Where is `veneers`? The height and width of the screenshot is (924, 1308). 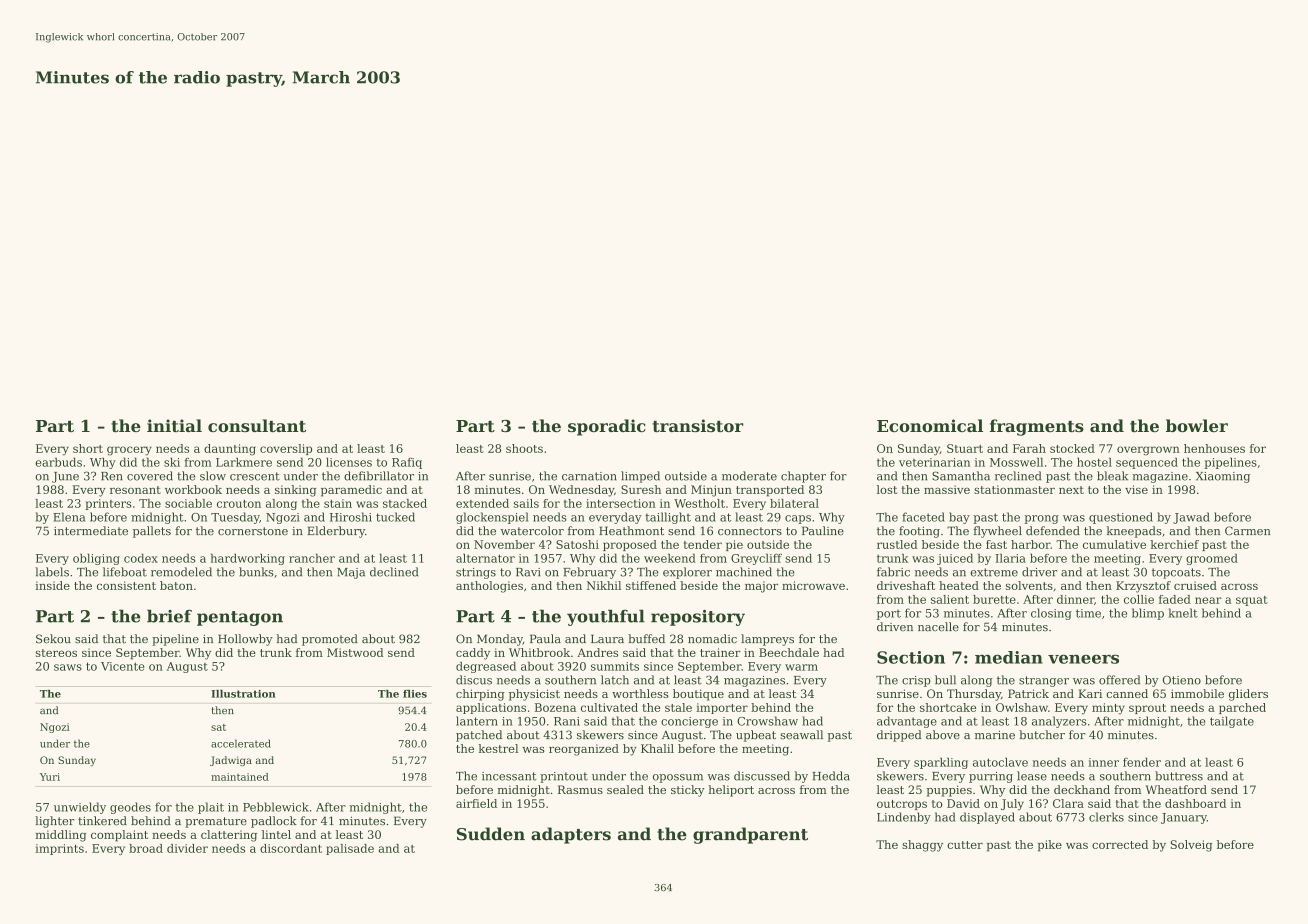
veneers is located at coordinates (1083, 659).
